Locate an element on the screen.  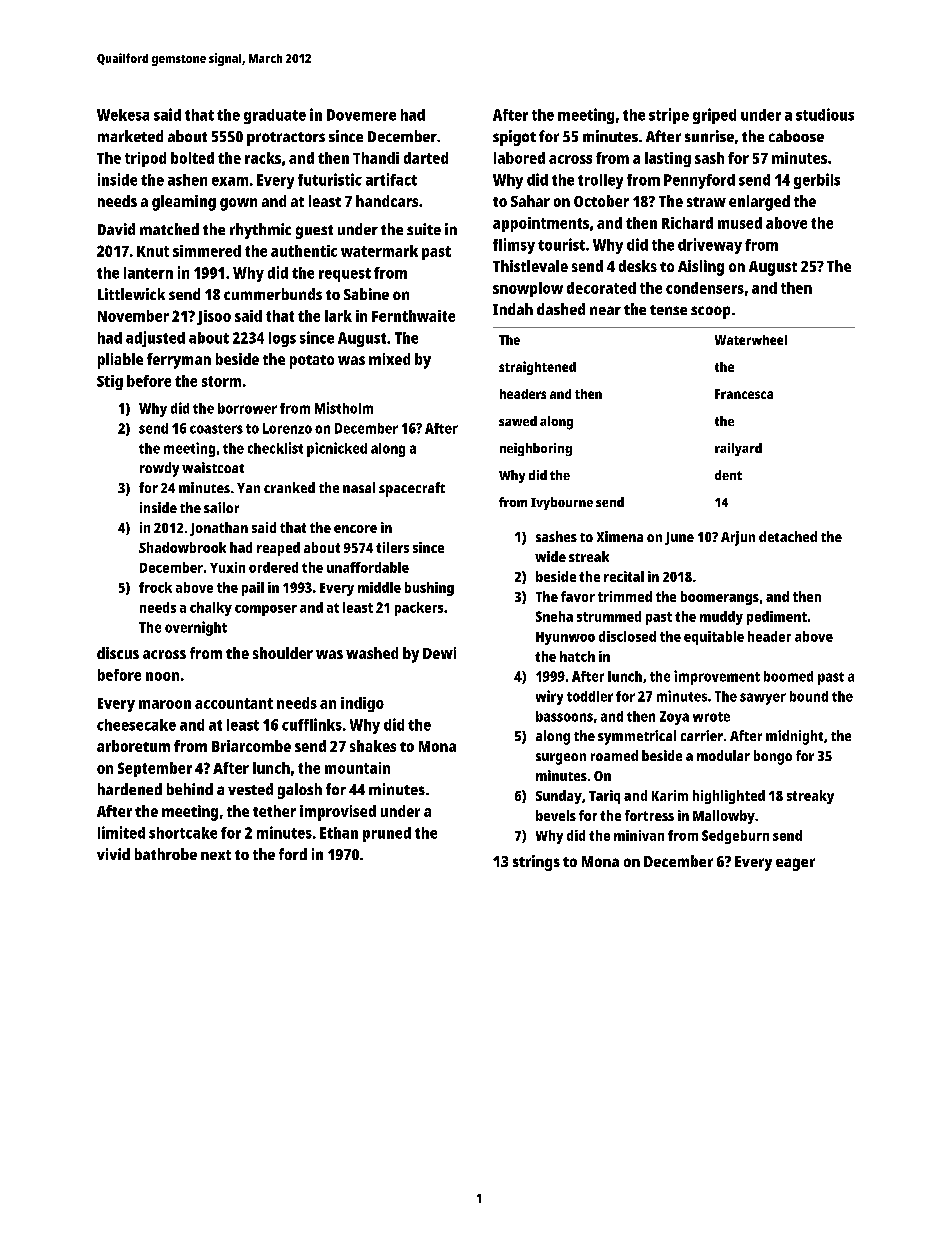
racks is located at coordinates (263, 158).
